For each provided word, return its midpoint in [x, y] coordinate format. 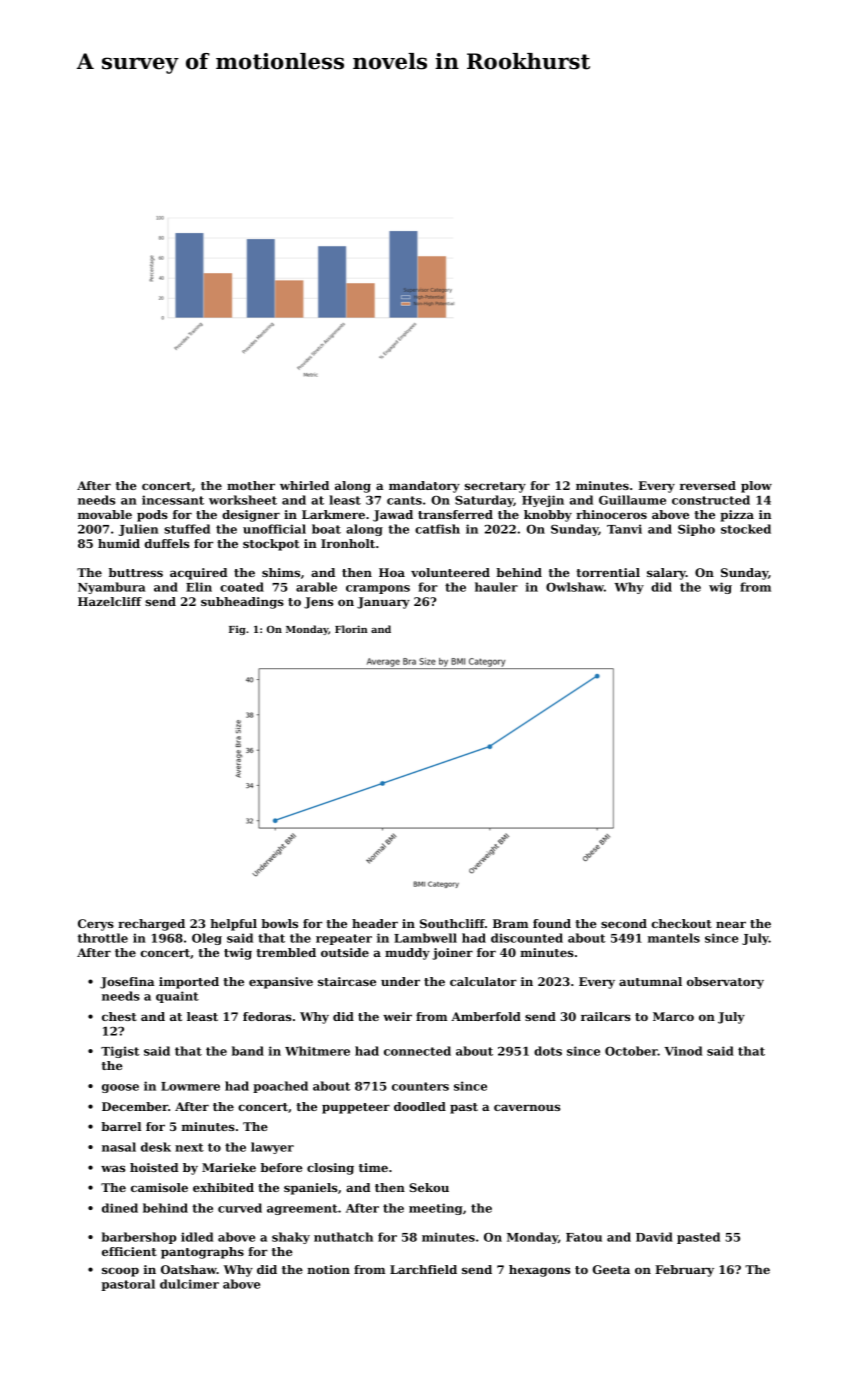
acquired [198, 574]
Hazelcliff [110, 601]
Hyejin [543, 501]
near [731, 924]
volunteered [450, 572]
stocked [746, 529]
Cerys [96, 925]
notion [328, 1269]
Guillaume [632, 500]
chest [119, 1016]
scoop [120, 1272]
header [375, 923]
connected [417, 1051]
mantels [674, 938]
